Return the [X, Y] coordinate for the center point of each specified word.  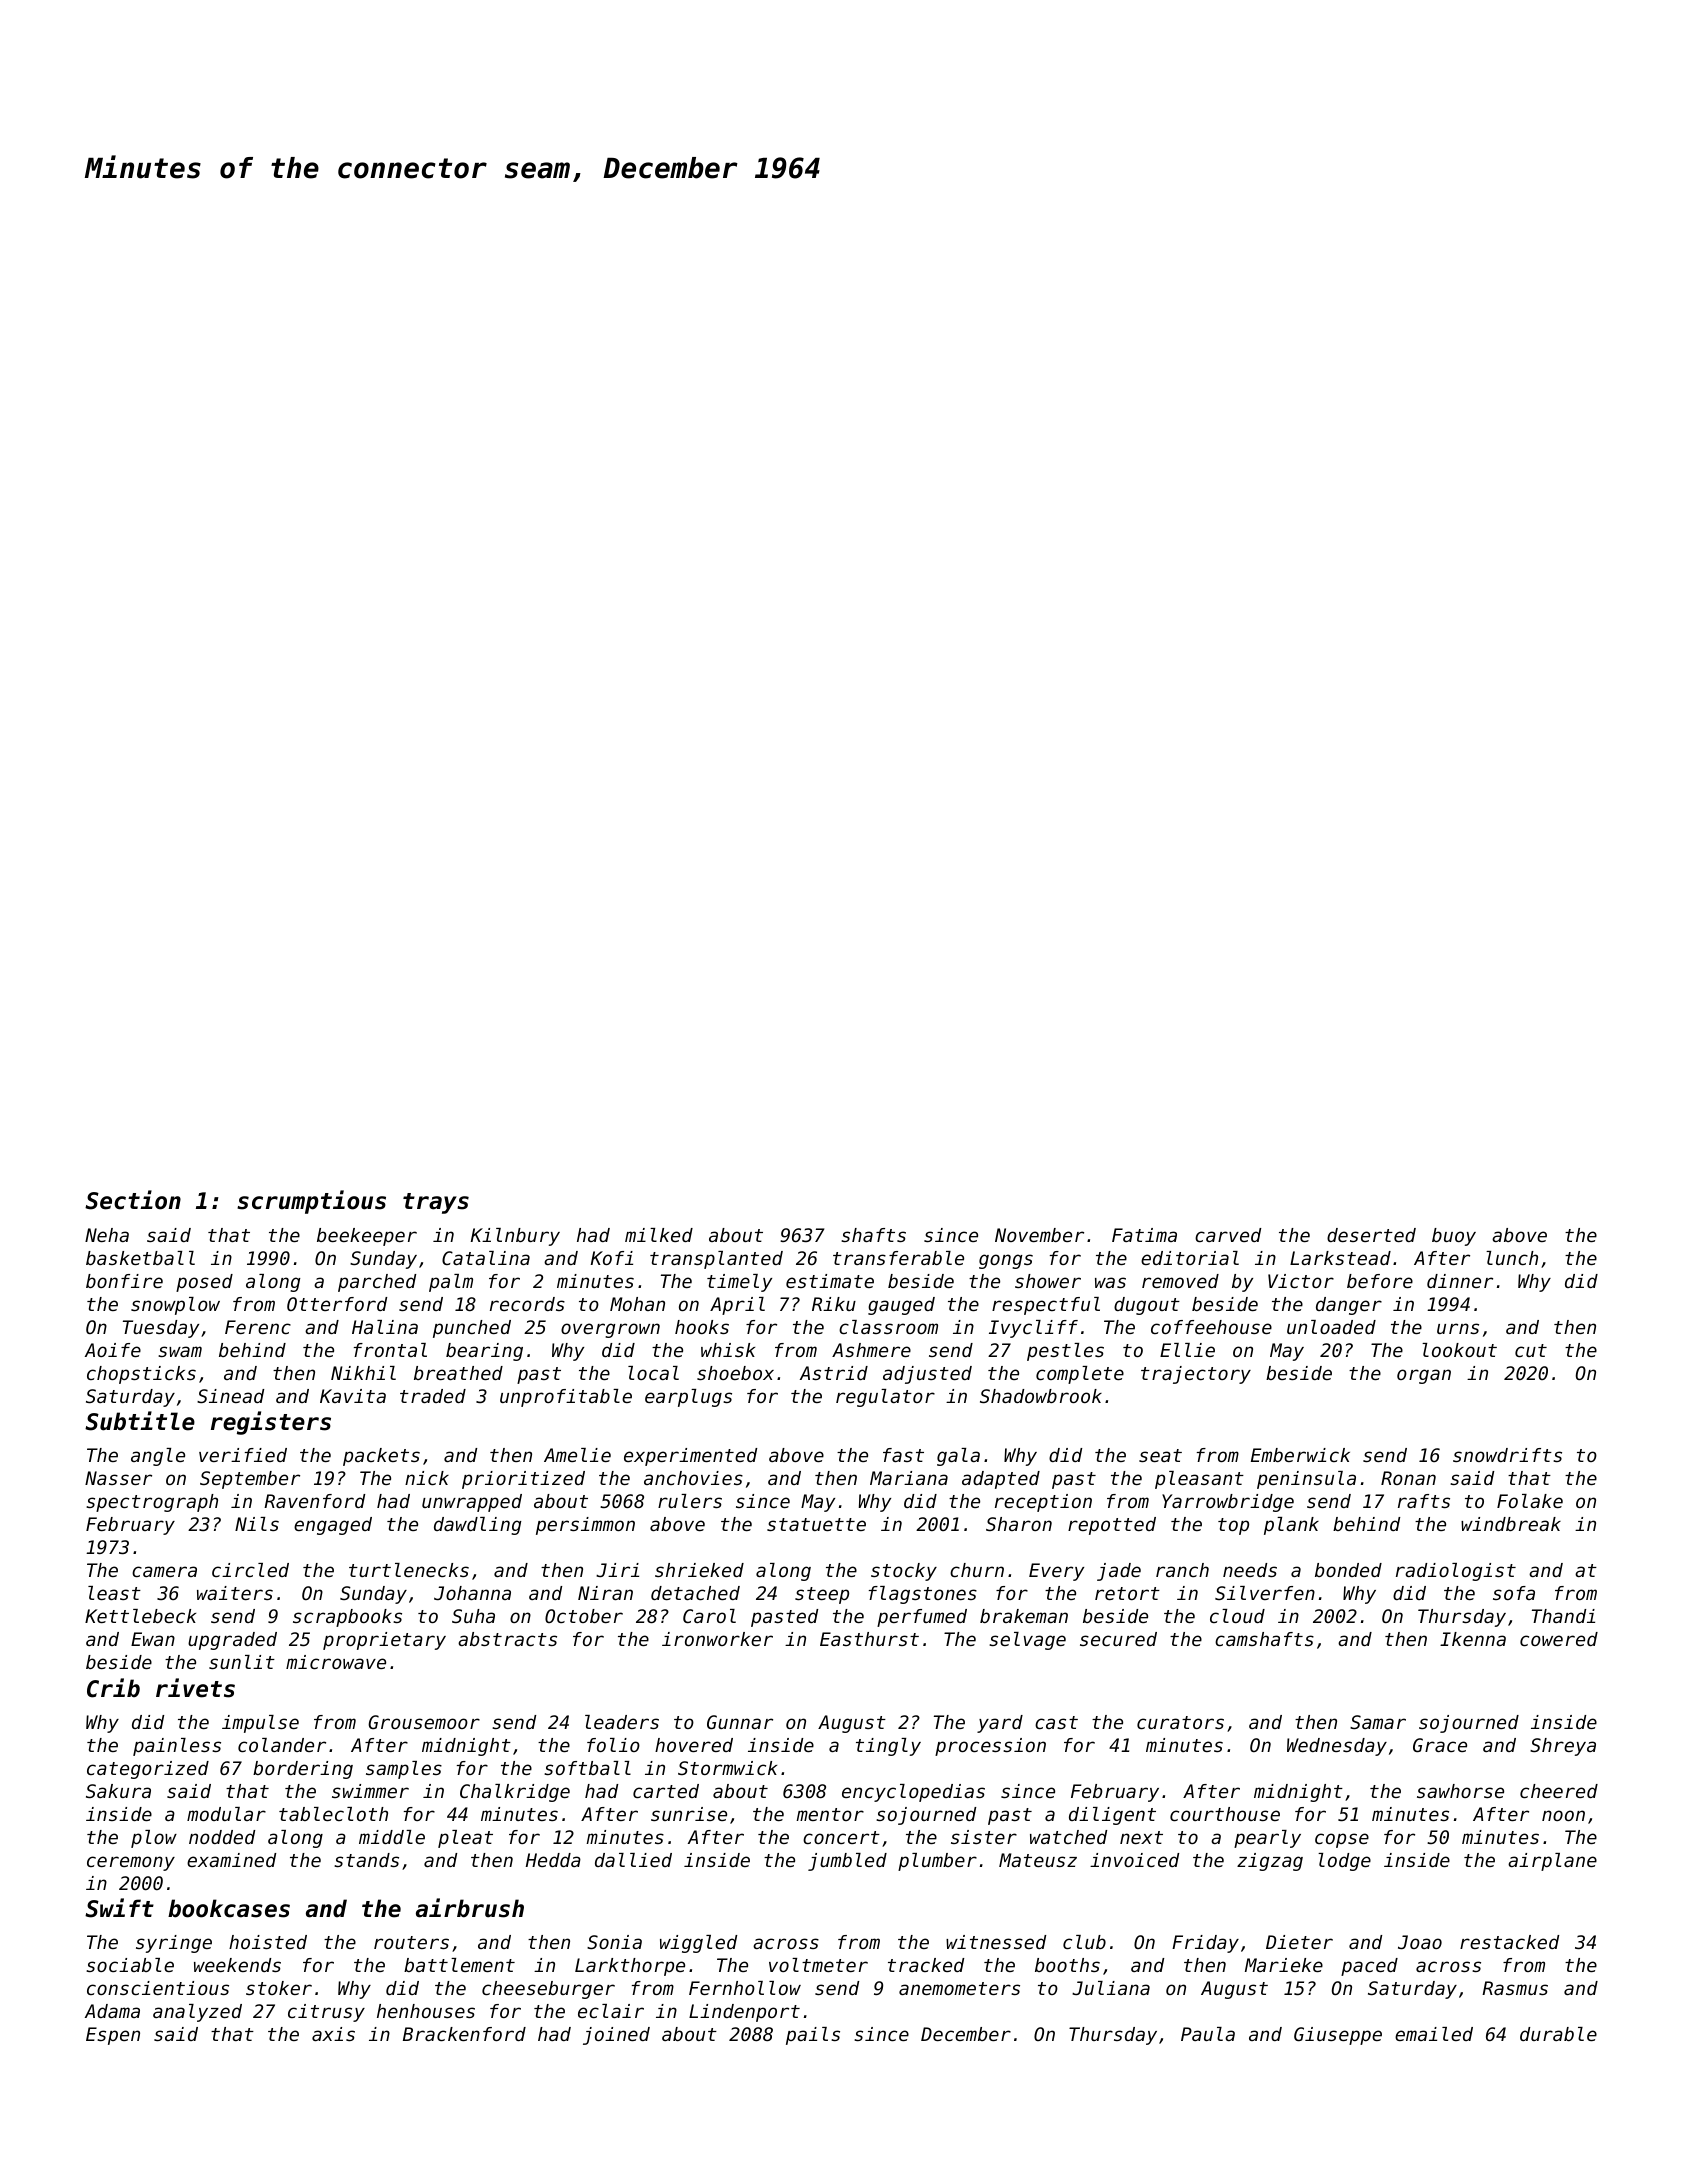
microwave [336, 1662]
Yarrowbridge [1228, 1503]
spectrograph [152, 1503]
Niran [605, 1593]
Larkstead [1340, 1258]
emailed [1434, 2034]
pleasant [1199, 1480]
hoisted [268, 1942]
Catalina [486, 1258]
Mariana [909, 1478]
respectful [1046, 1306]
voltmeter [818, 1965]
